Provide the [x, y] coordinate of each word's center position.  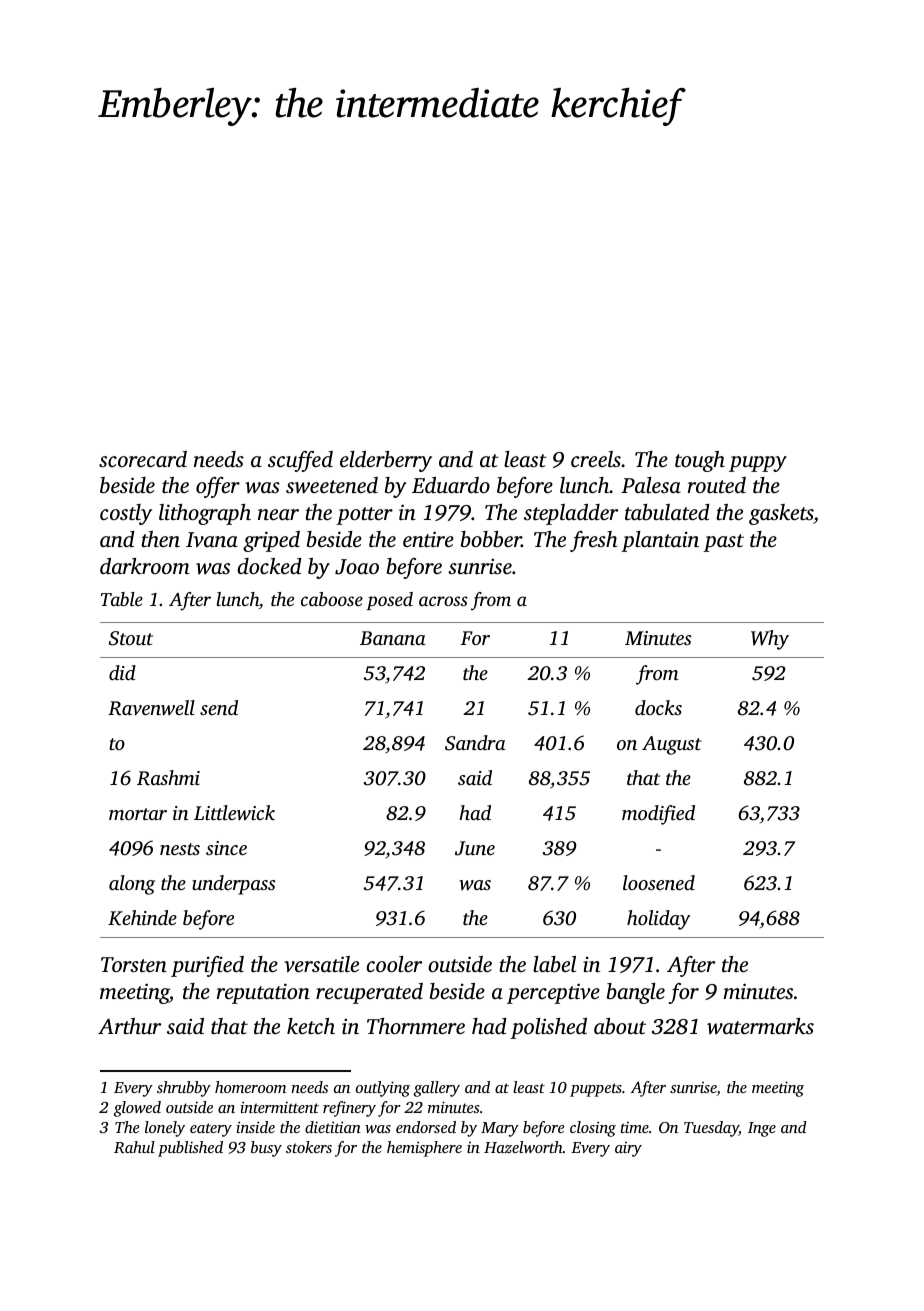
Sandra [475, 743]
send [219, 707]
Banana [393, 638]
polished [548, 1028]
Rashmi [168, 778]
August [672, 745]
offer [218, 487]
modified [658, 815]
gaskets [781, 514]
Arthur [129, 1026]
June [475, 848]
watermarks [760, 1026]
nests [180, 849]
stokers [309, 1147]
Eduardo [451, 485]
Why [770, 640]
